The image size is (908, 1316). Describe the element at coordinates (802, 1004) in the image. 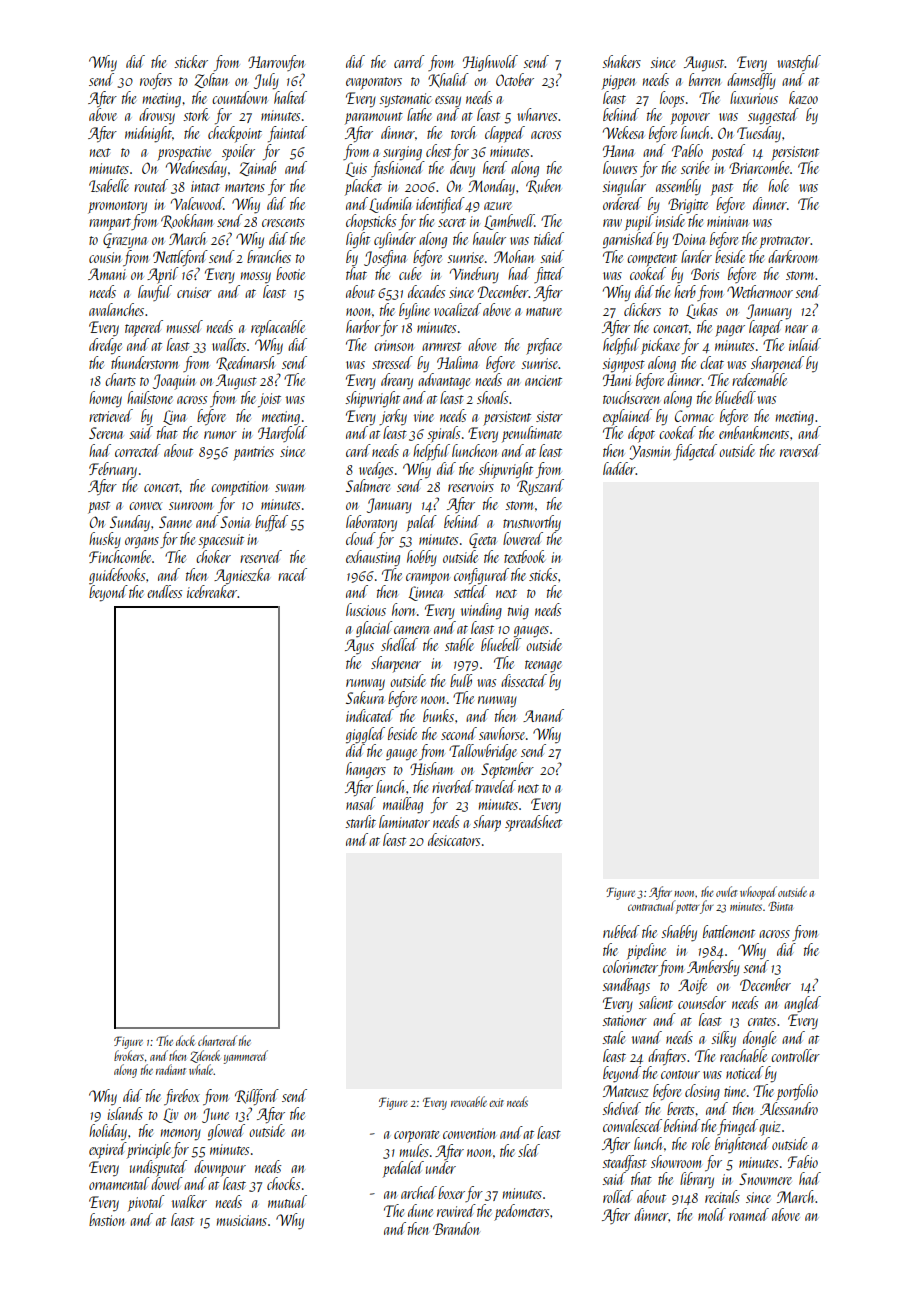

I see `angled` at that location.
